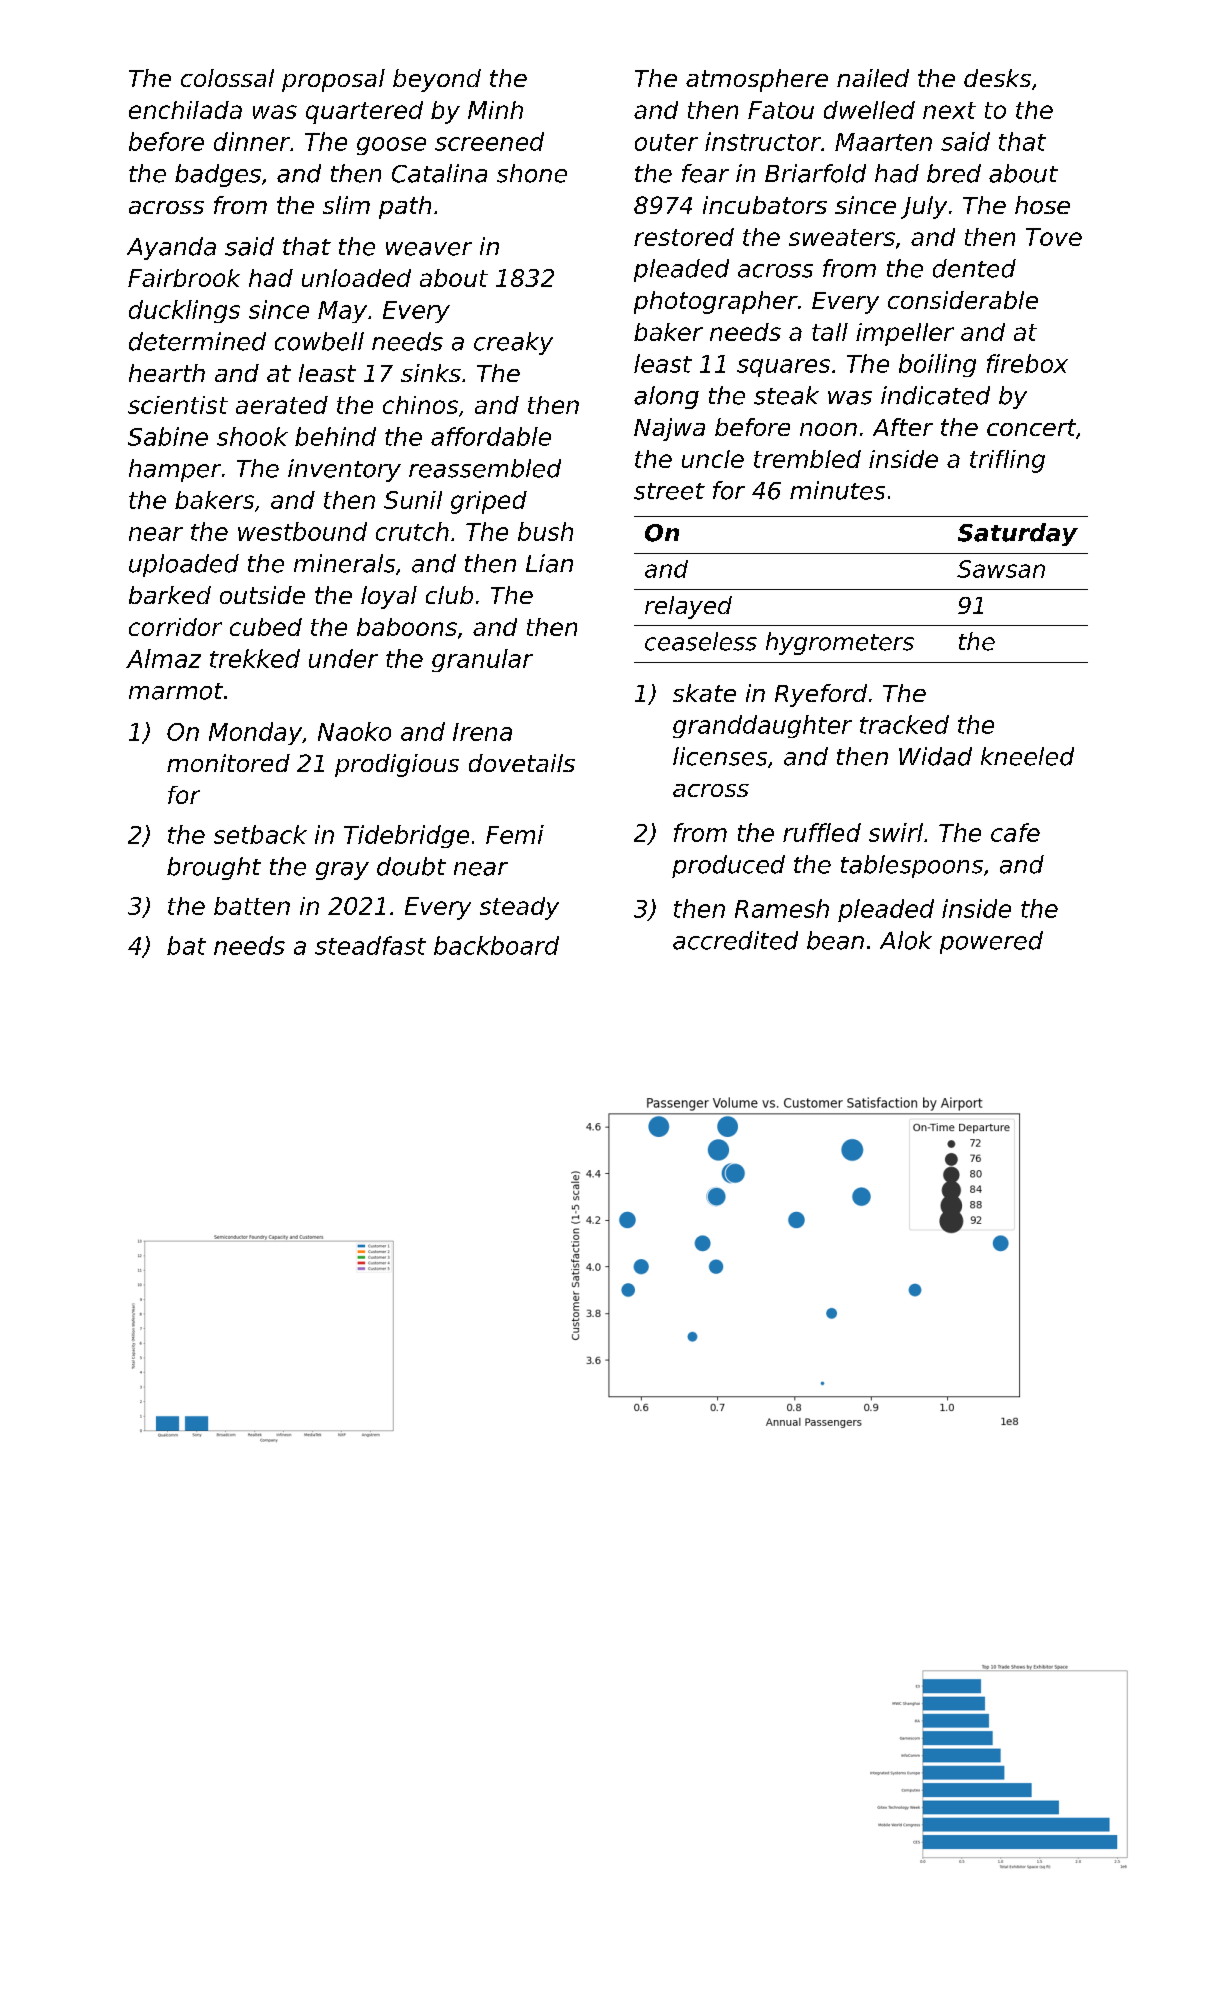  I want to click on steadfast, so click(370, 945).
